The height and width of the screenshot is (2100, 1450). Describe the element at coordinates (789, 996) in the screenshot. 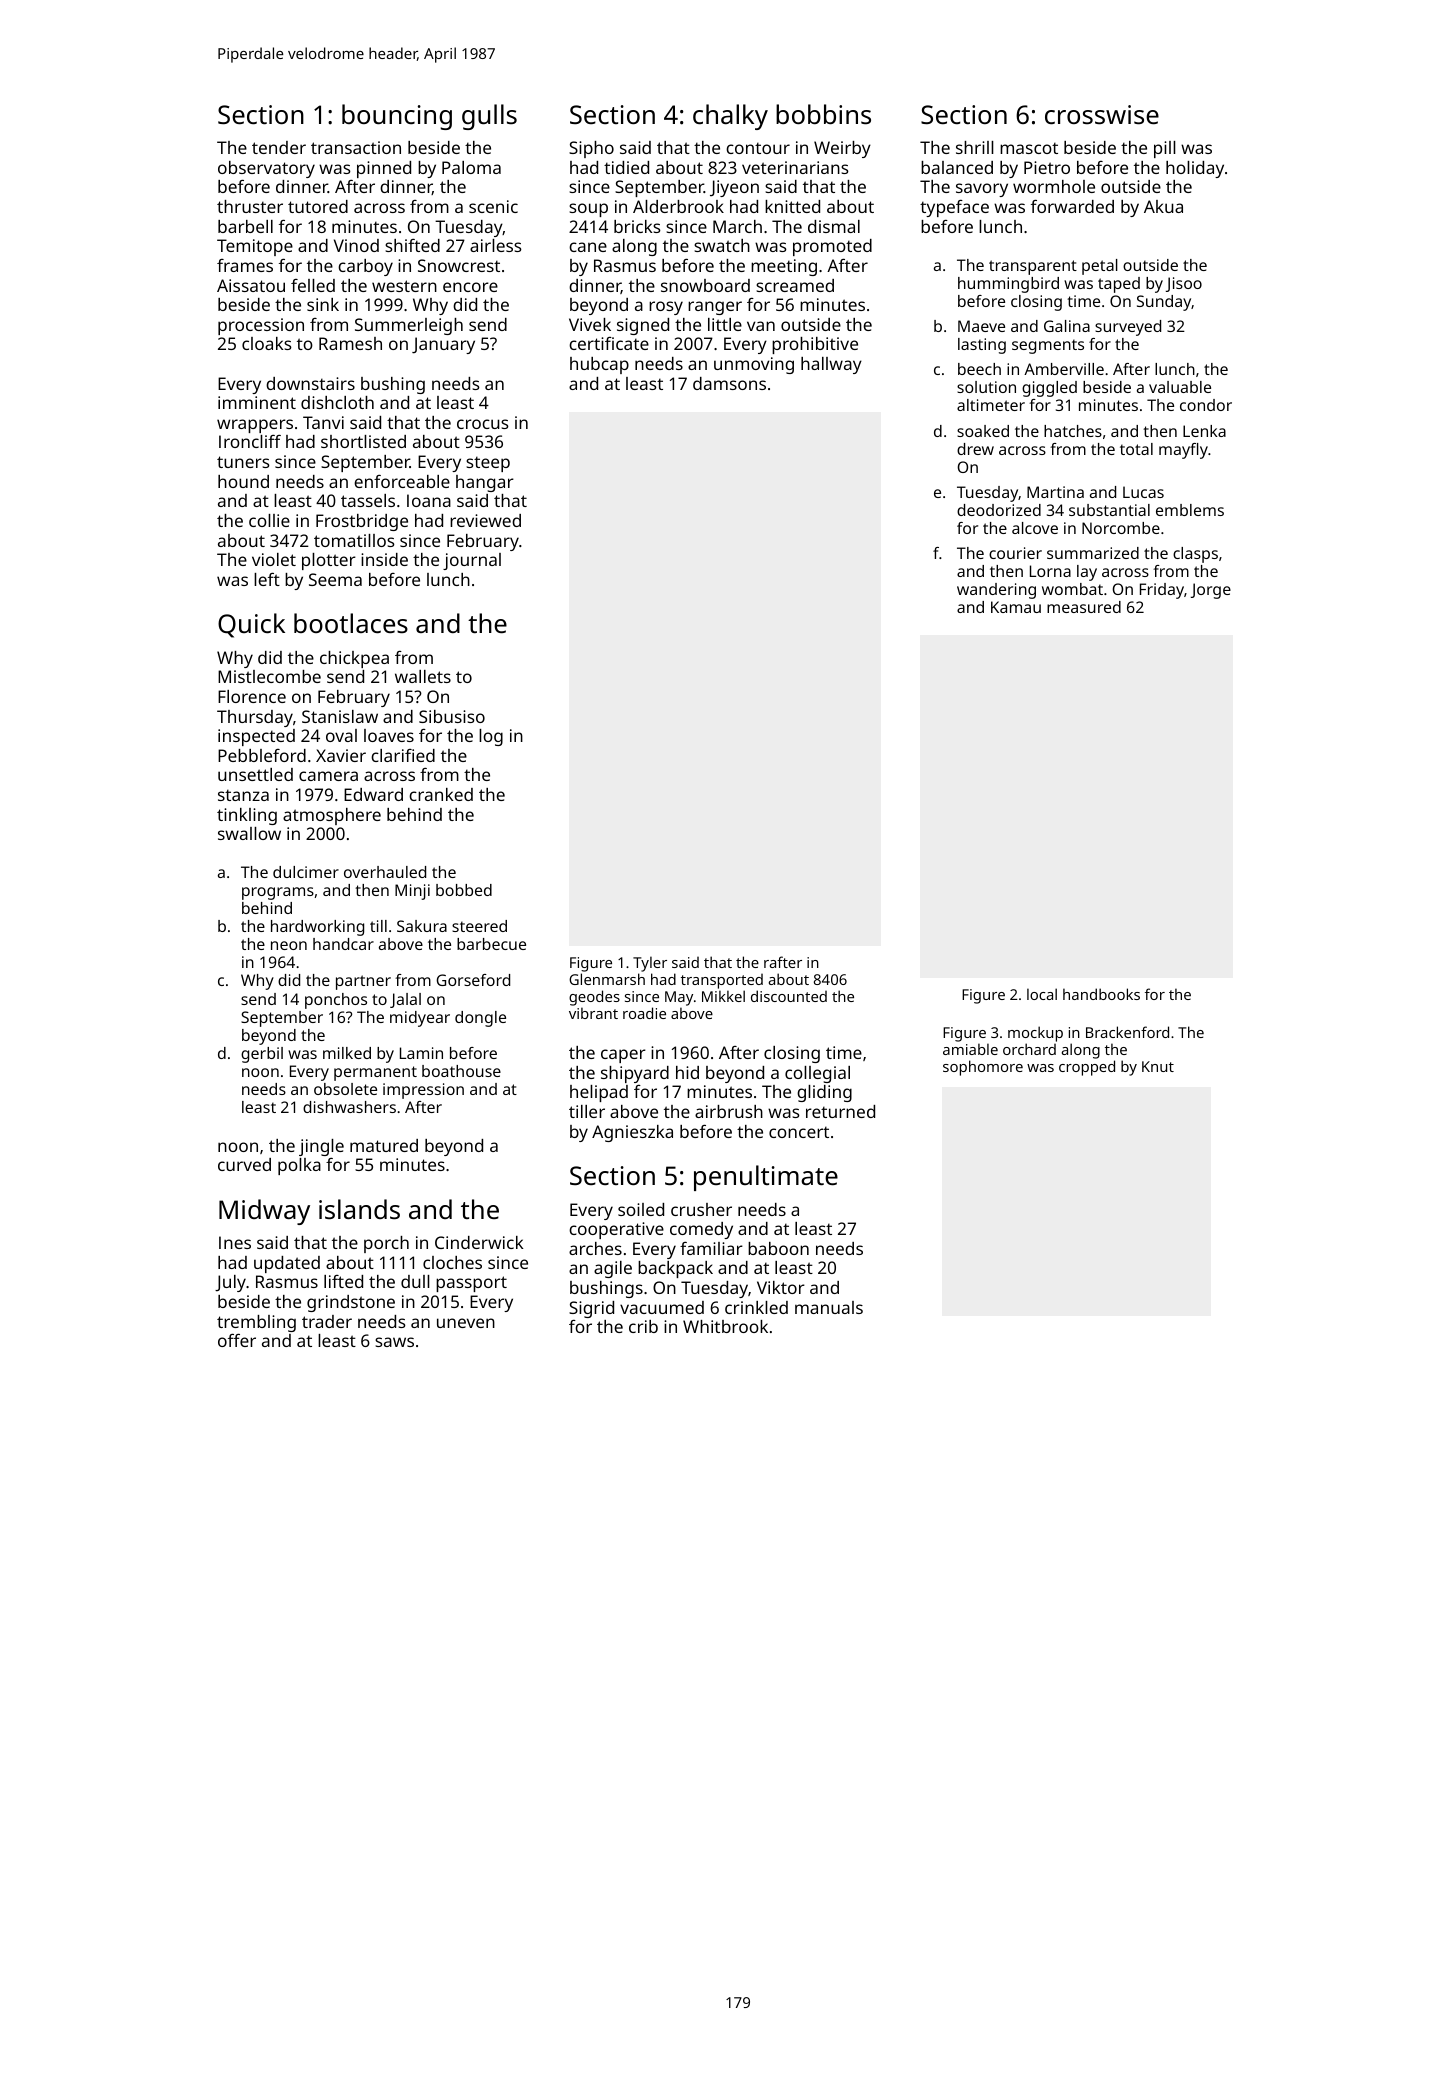

I see `discounted` at that location.
